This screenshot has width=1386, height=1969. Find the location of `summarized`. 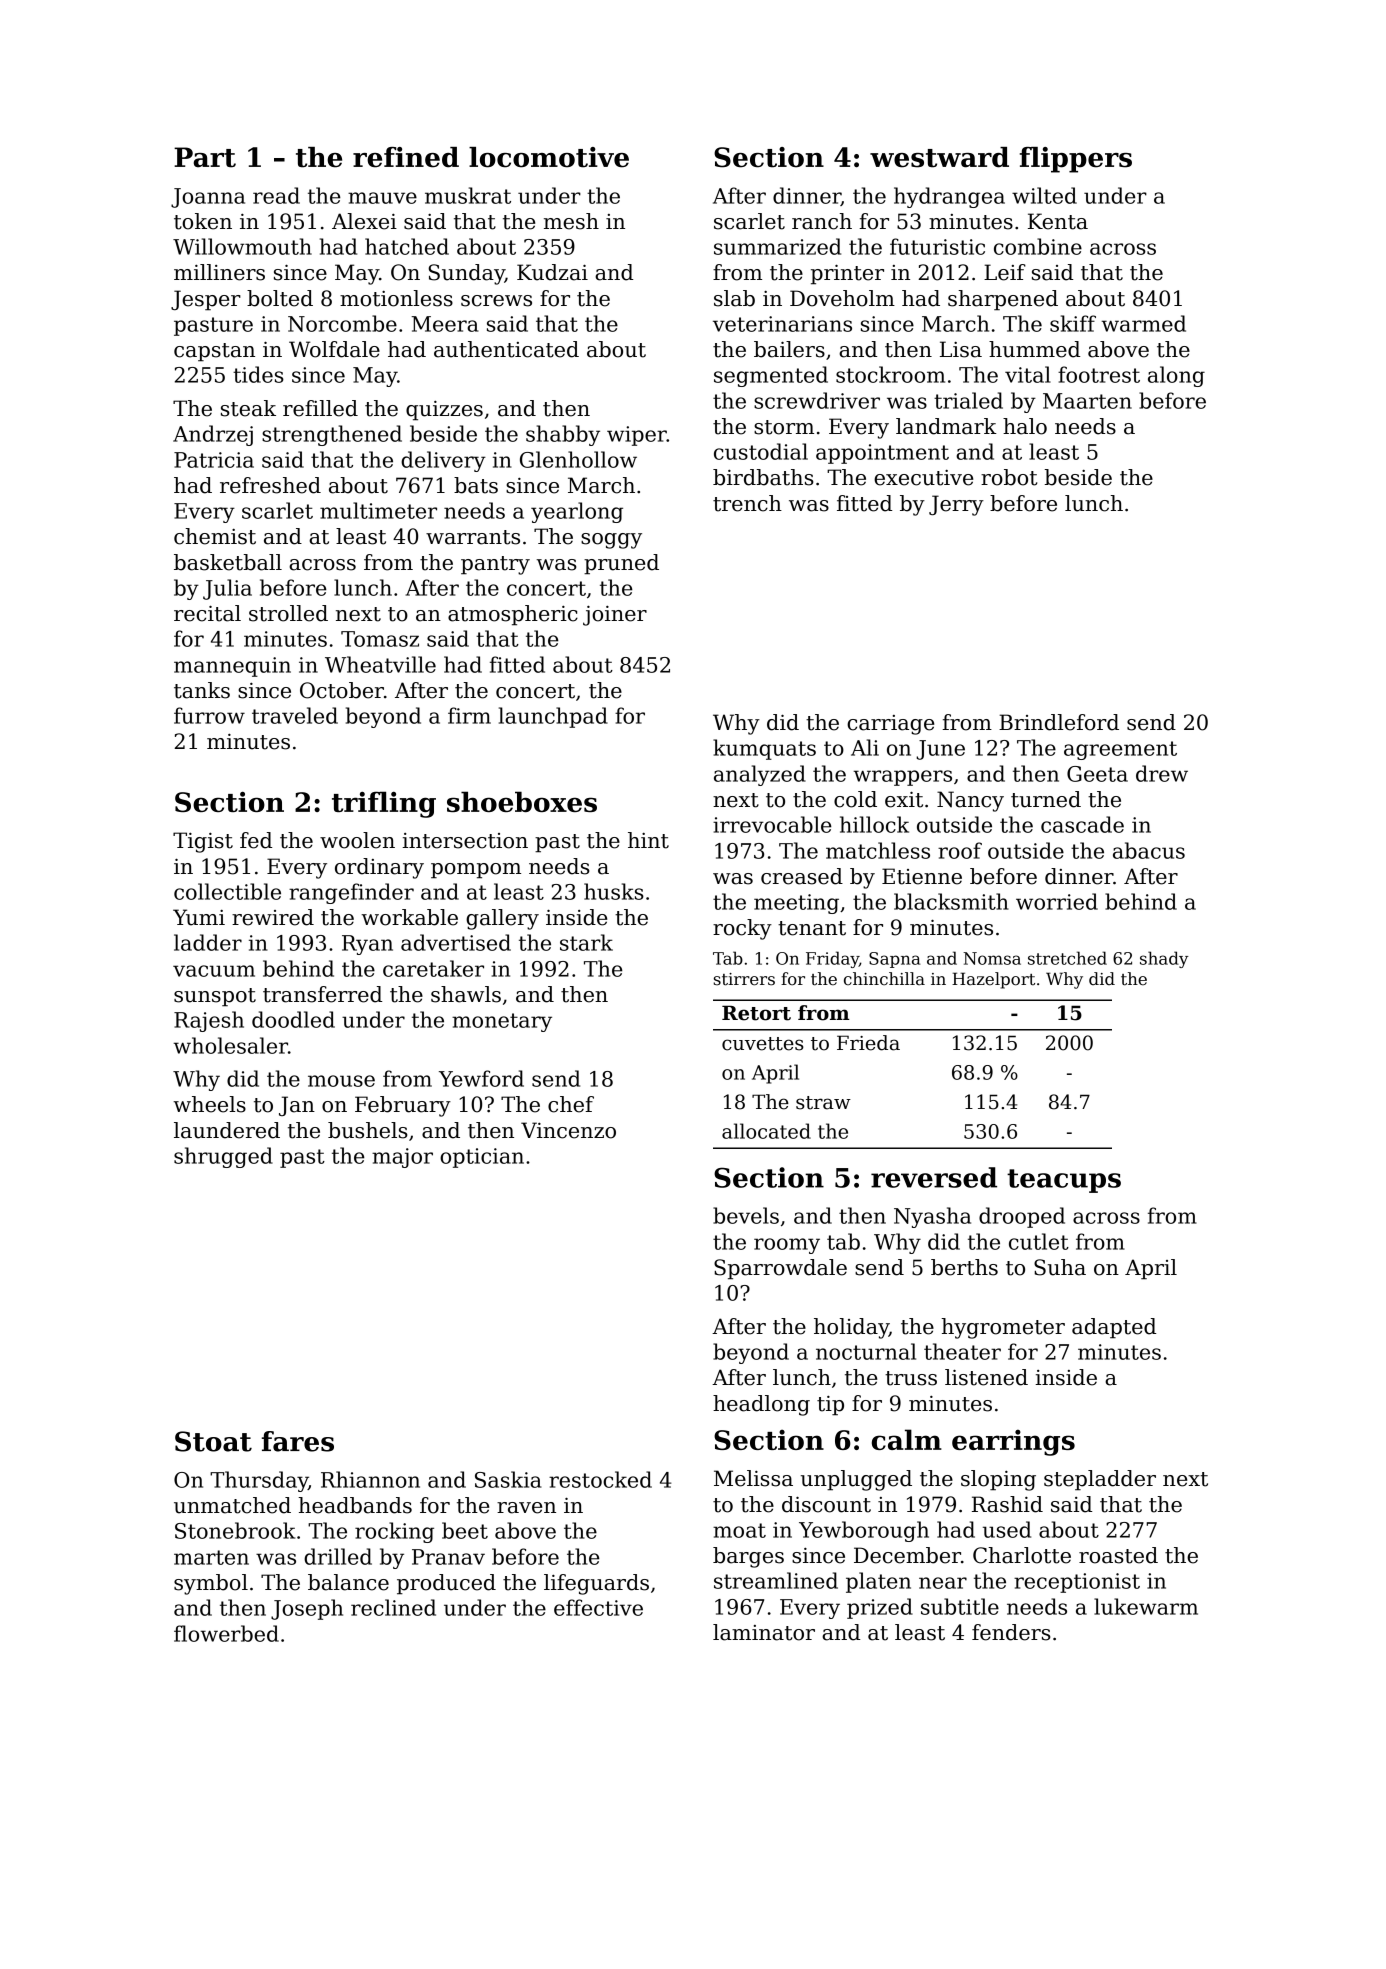

summarized is located at coordinates (777, 246).
